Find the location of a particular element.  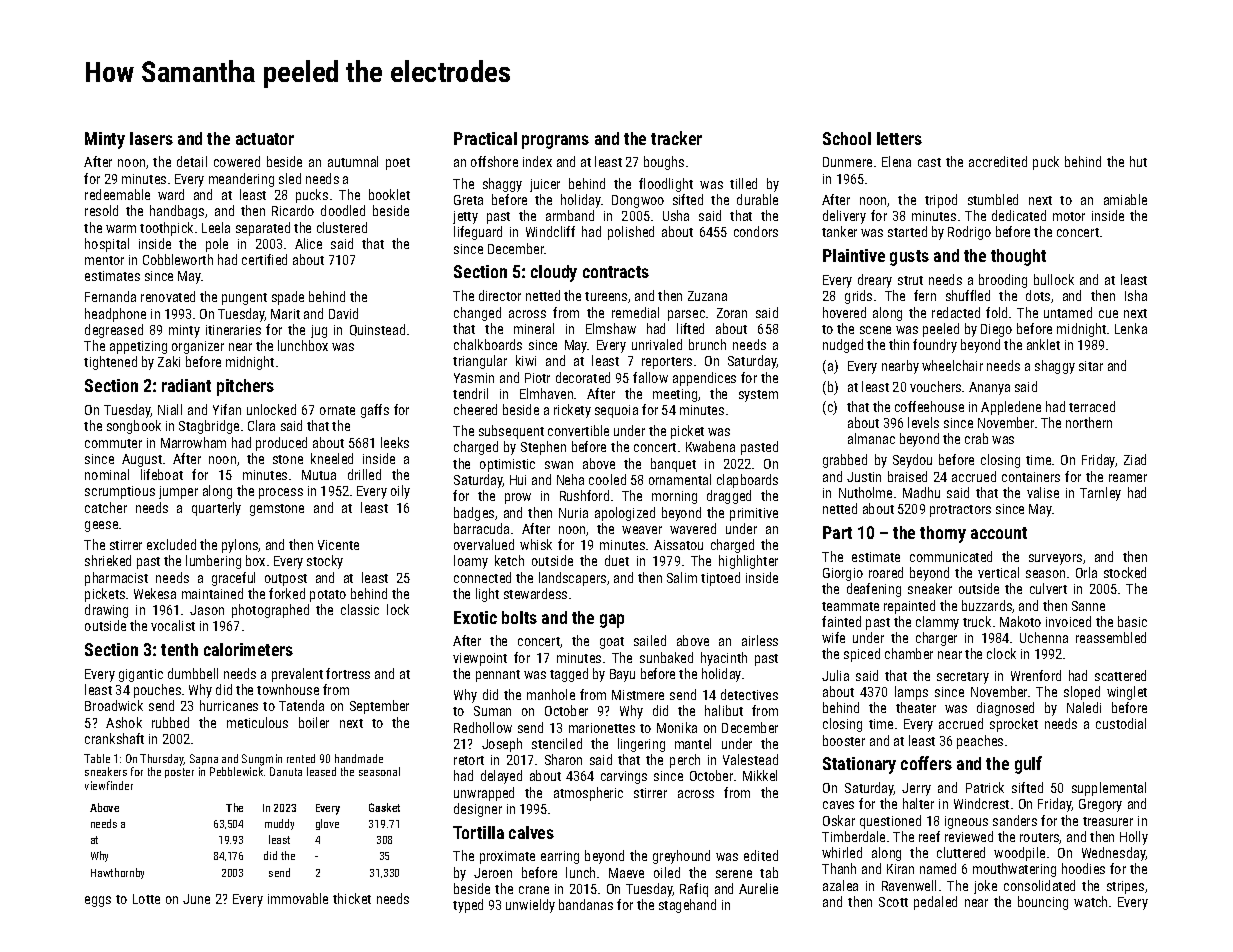

muddy is located at coordinates (279, 824).
